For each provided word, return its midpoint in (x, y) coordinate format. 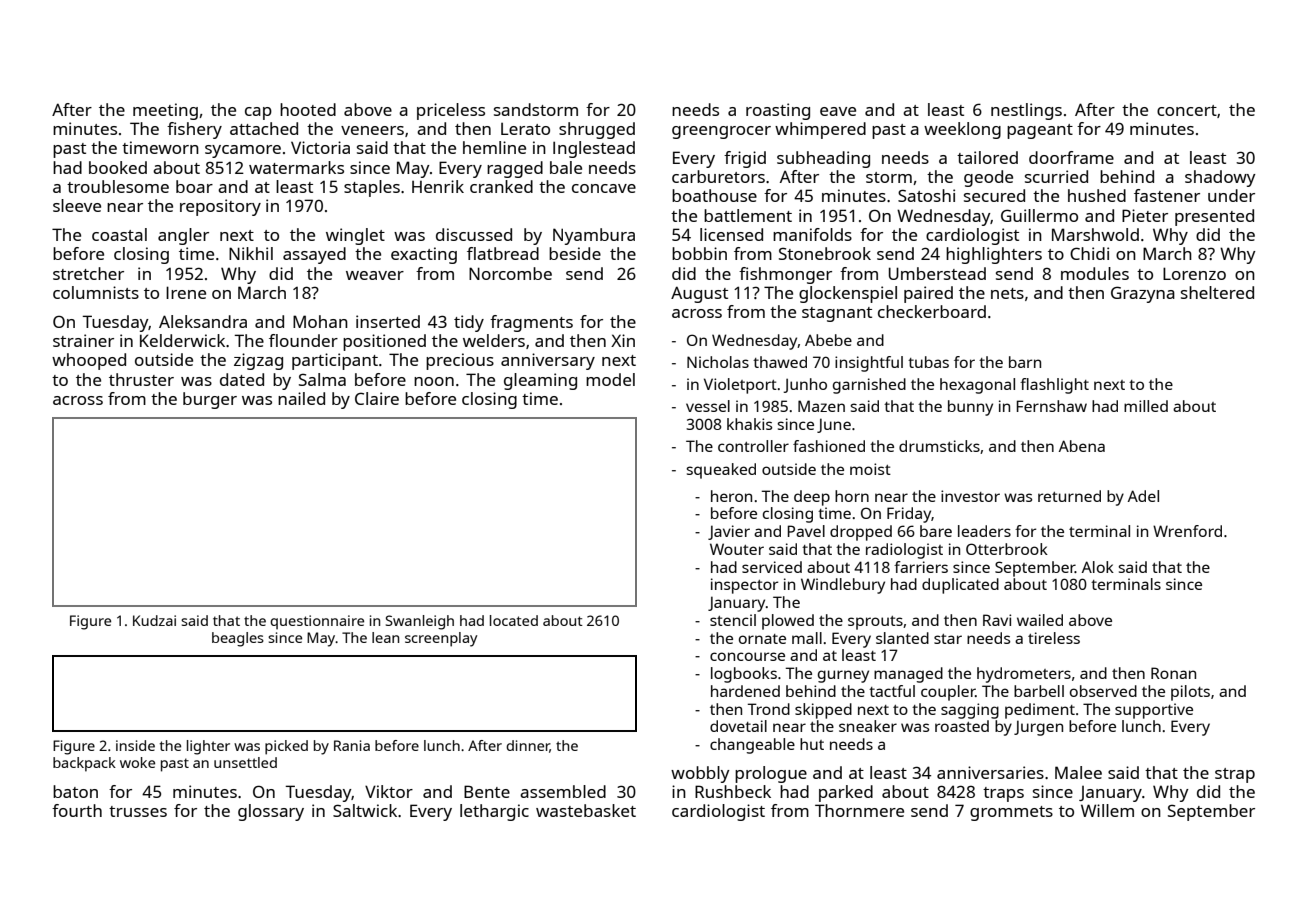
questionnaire (317, 622)
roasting (778, 111)
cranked (501, 186)
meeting (165, 111)
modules (1095, 273)
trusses (138, 811)
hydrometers (1024, 675)
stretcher (88, 273)
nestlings (1026, 111)
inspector (744, 586)
